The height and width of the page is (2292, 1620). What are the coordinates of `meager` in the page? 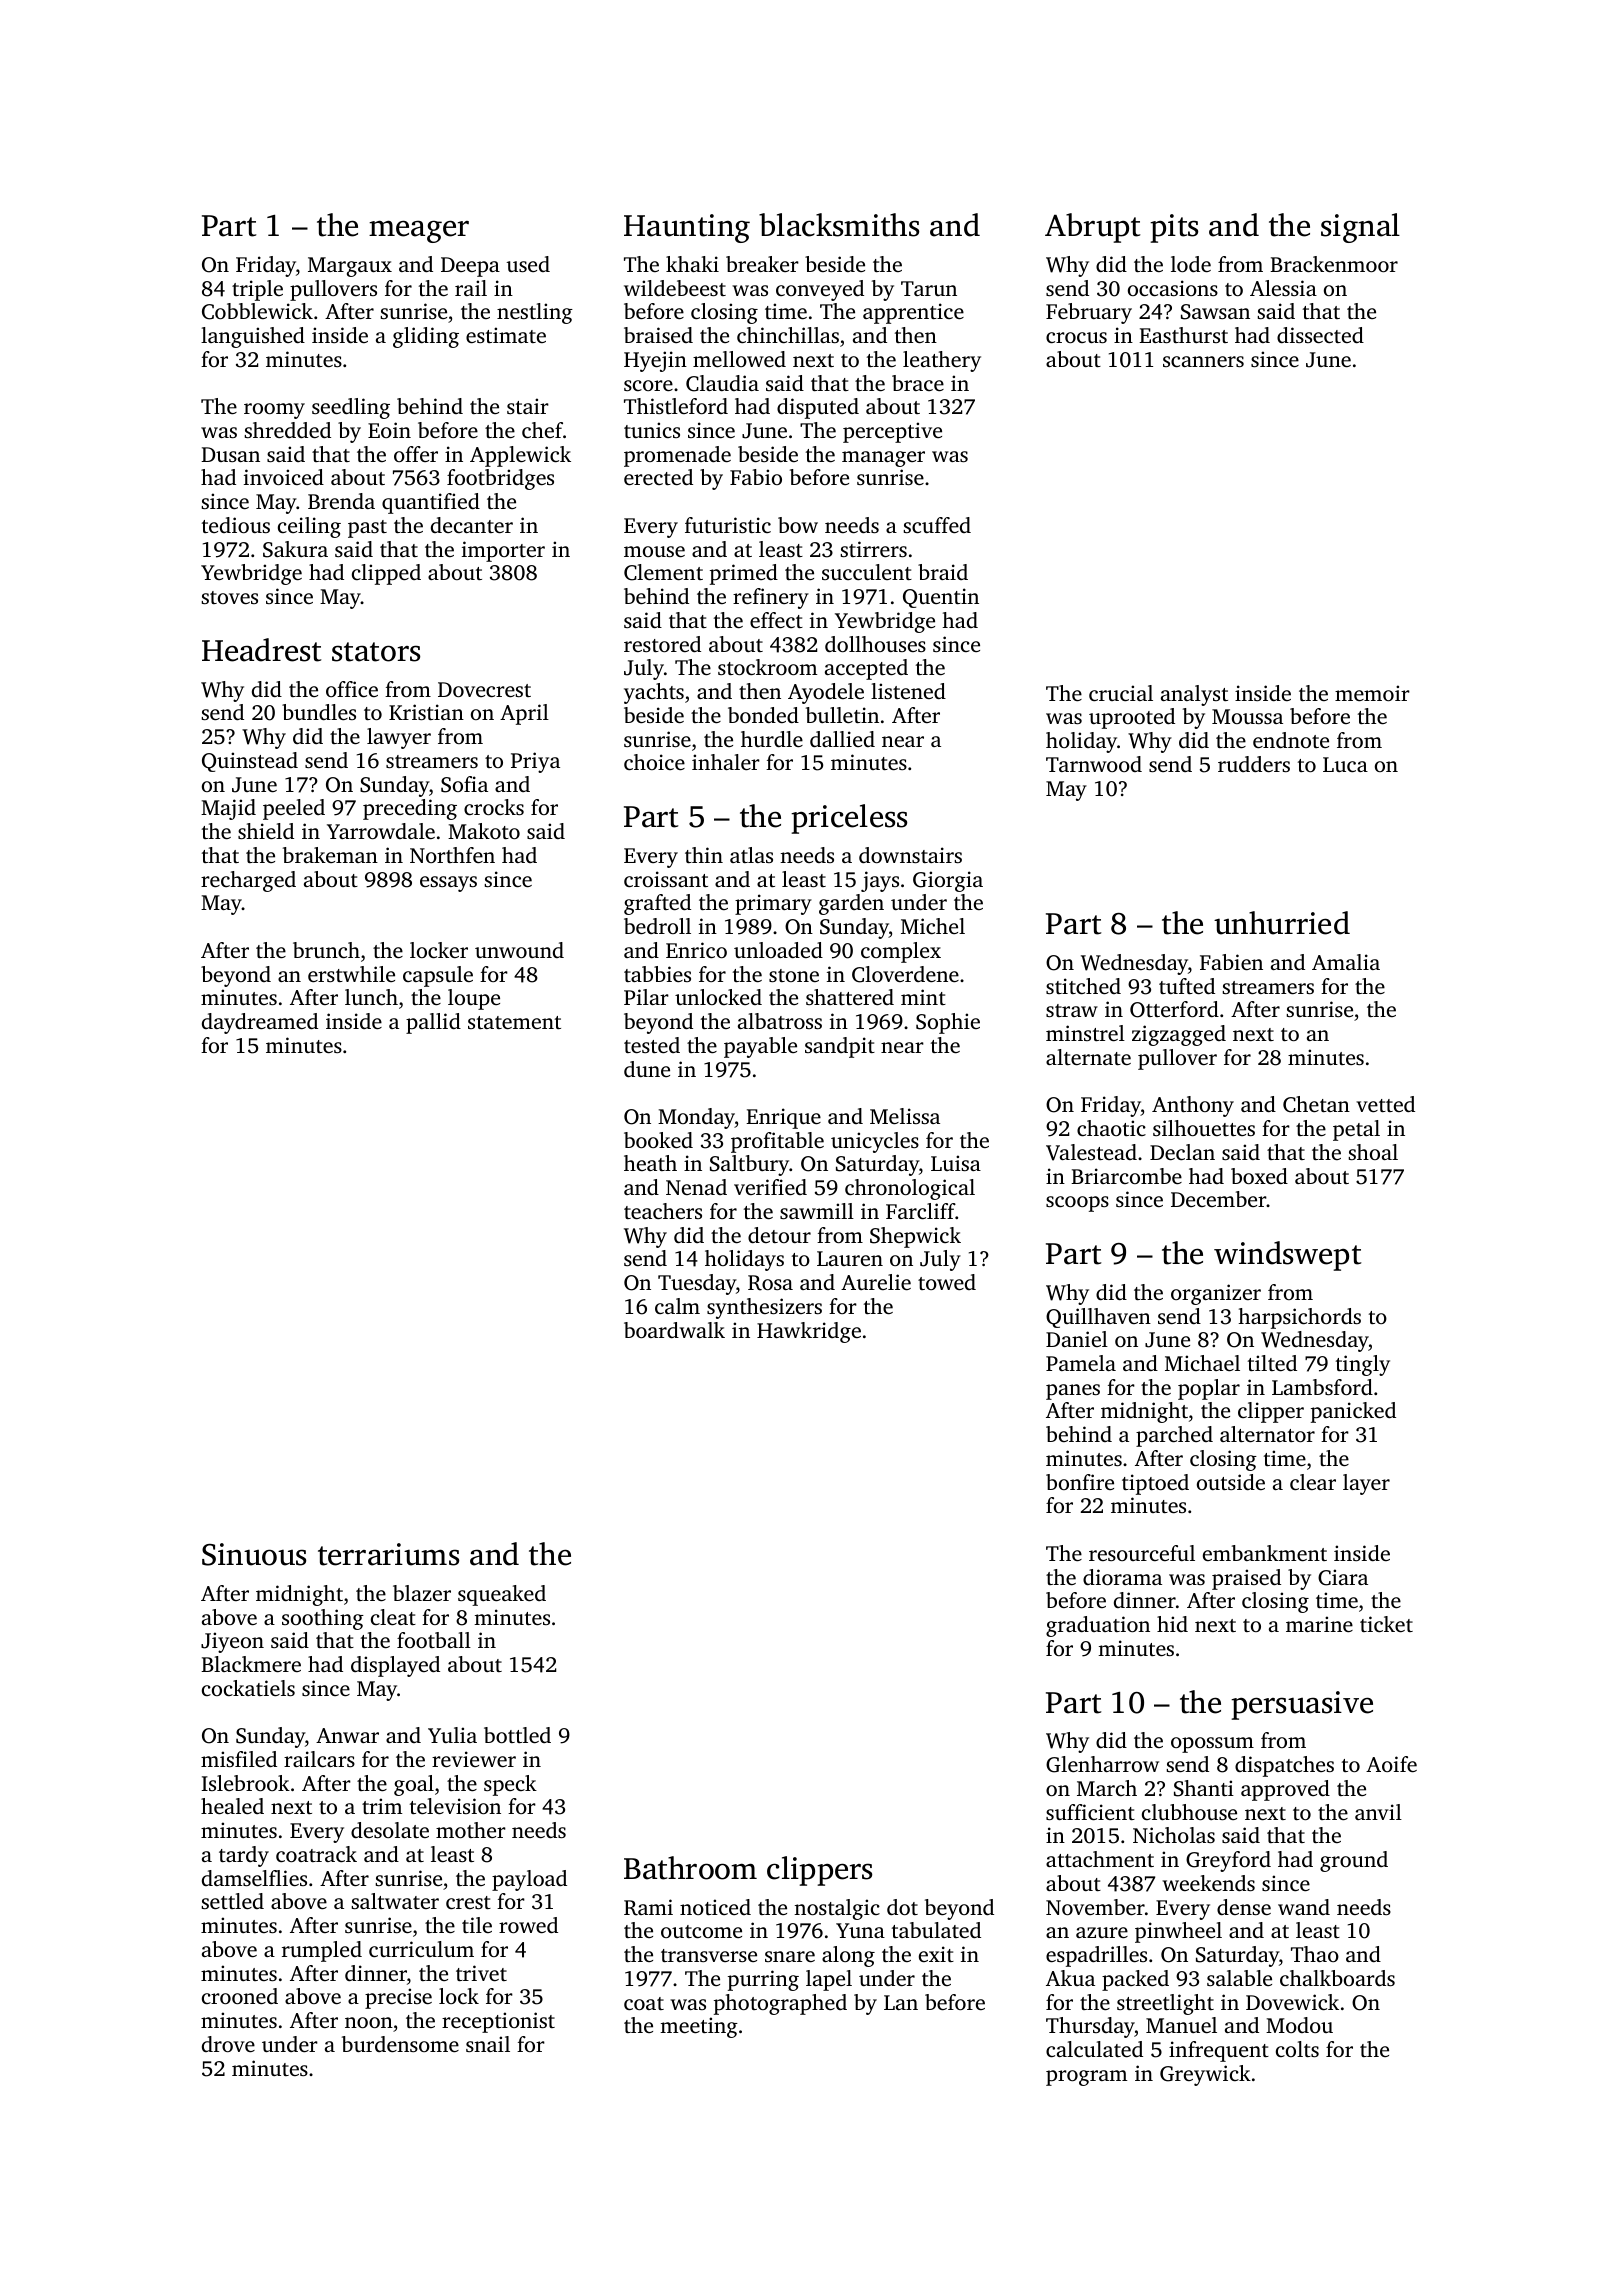 It's located at (419, 231).
